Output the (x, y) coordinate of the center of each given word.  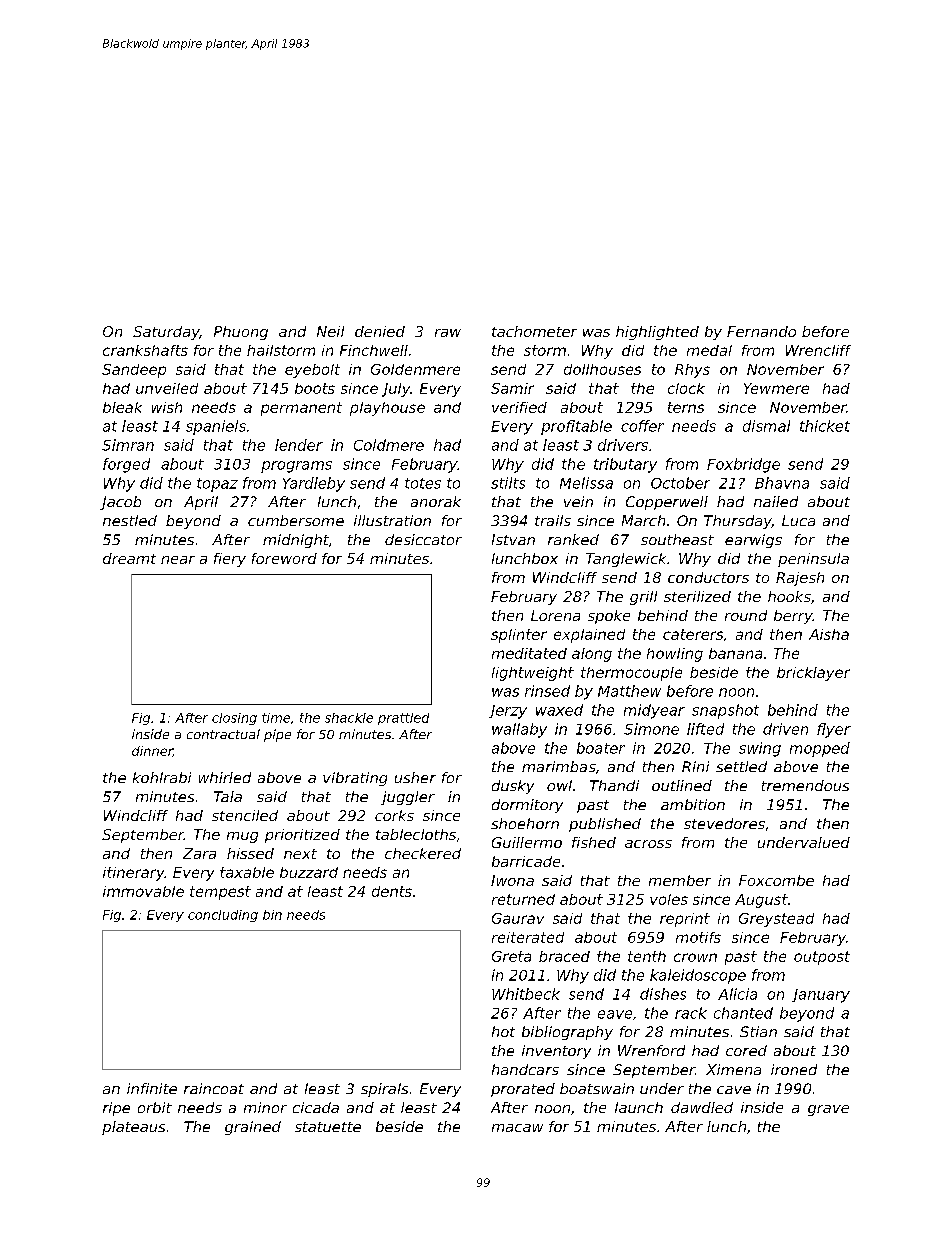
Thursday (738, 522)
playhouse (387, 409)
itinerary (134, 874)
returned (523, 899)
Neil (330, 331)
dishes (663, 994)
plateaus (133, 1128)
